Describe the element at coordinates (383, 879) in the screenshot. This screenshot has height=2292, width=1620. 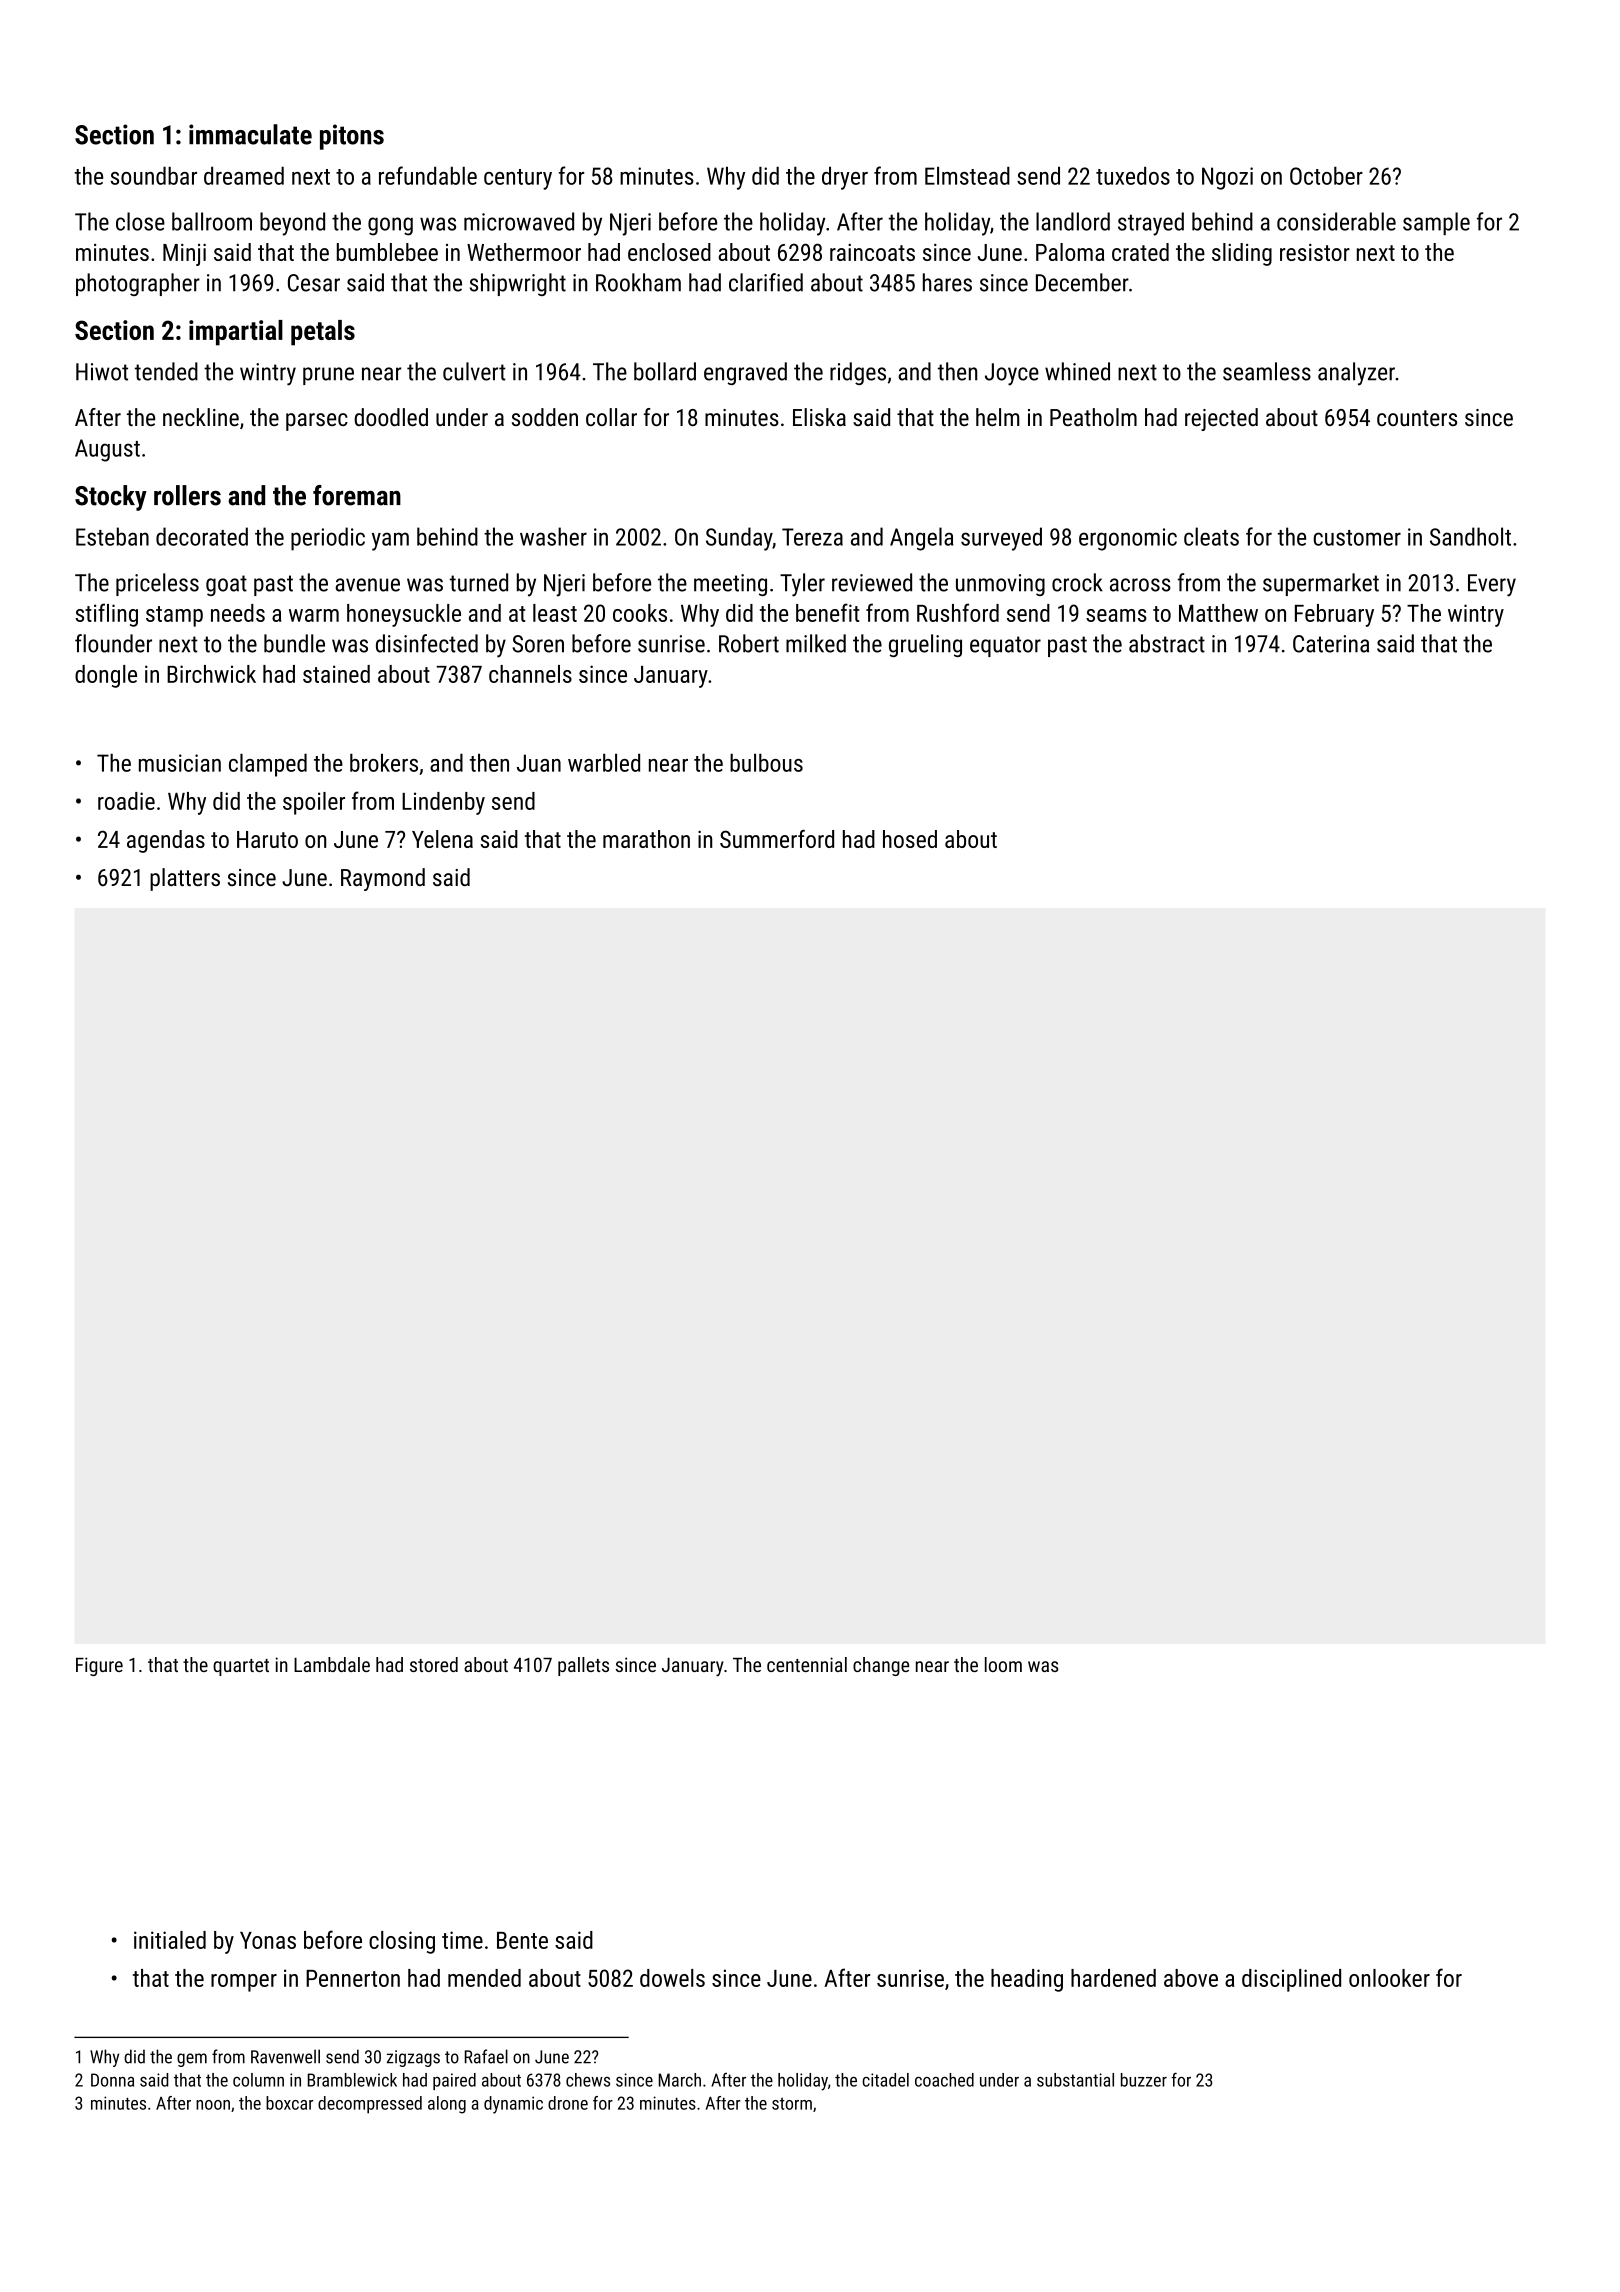
I see `Raymond` at that location.
